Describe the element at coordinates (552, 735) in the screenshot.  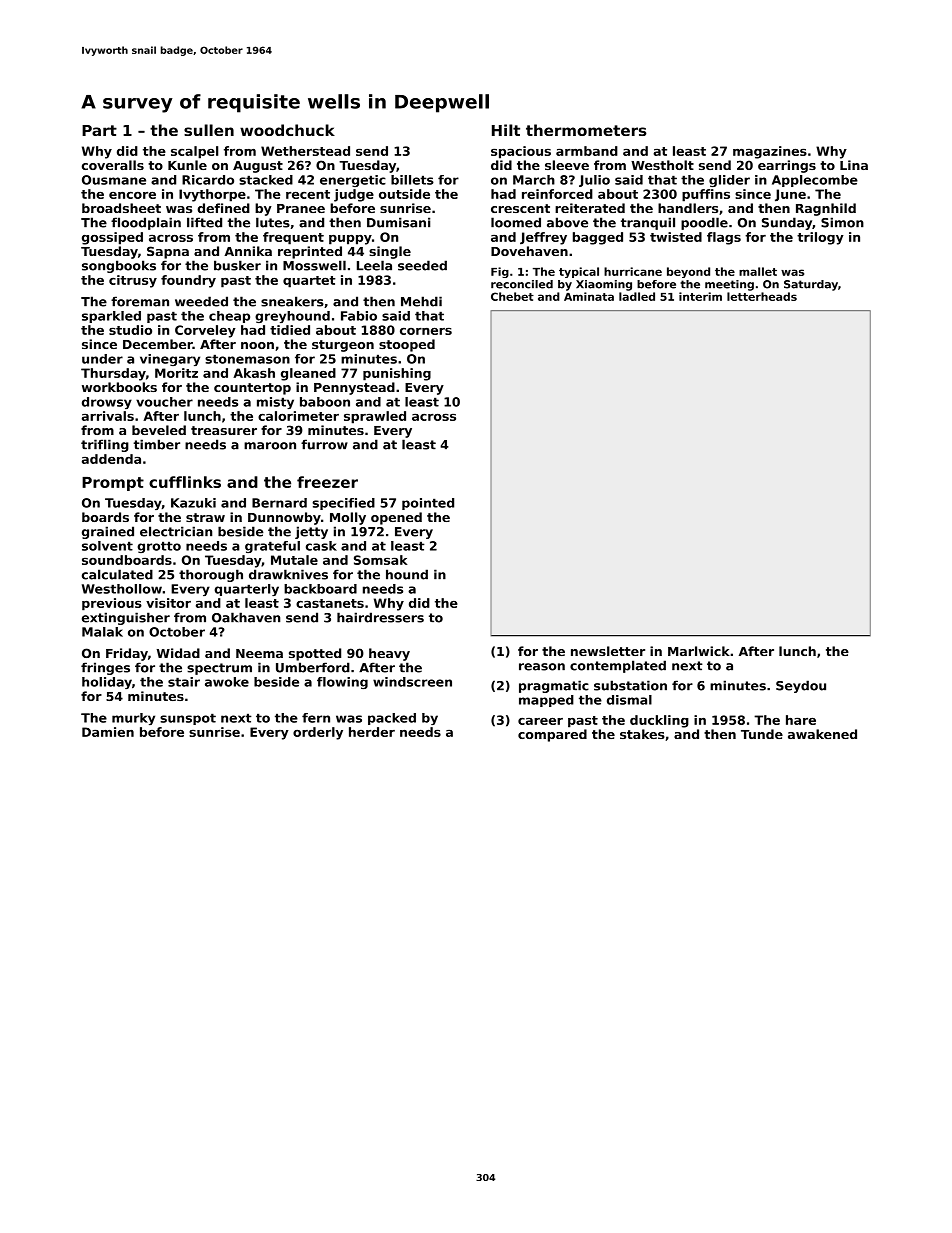
I see `compared` at that location.
